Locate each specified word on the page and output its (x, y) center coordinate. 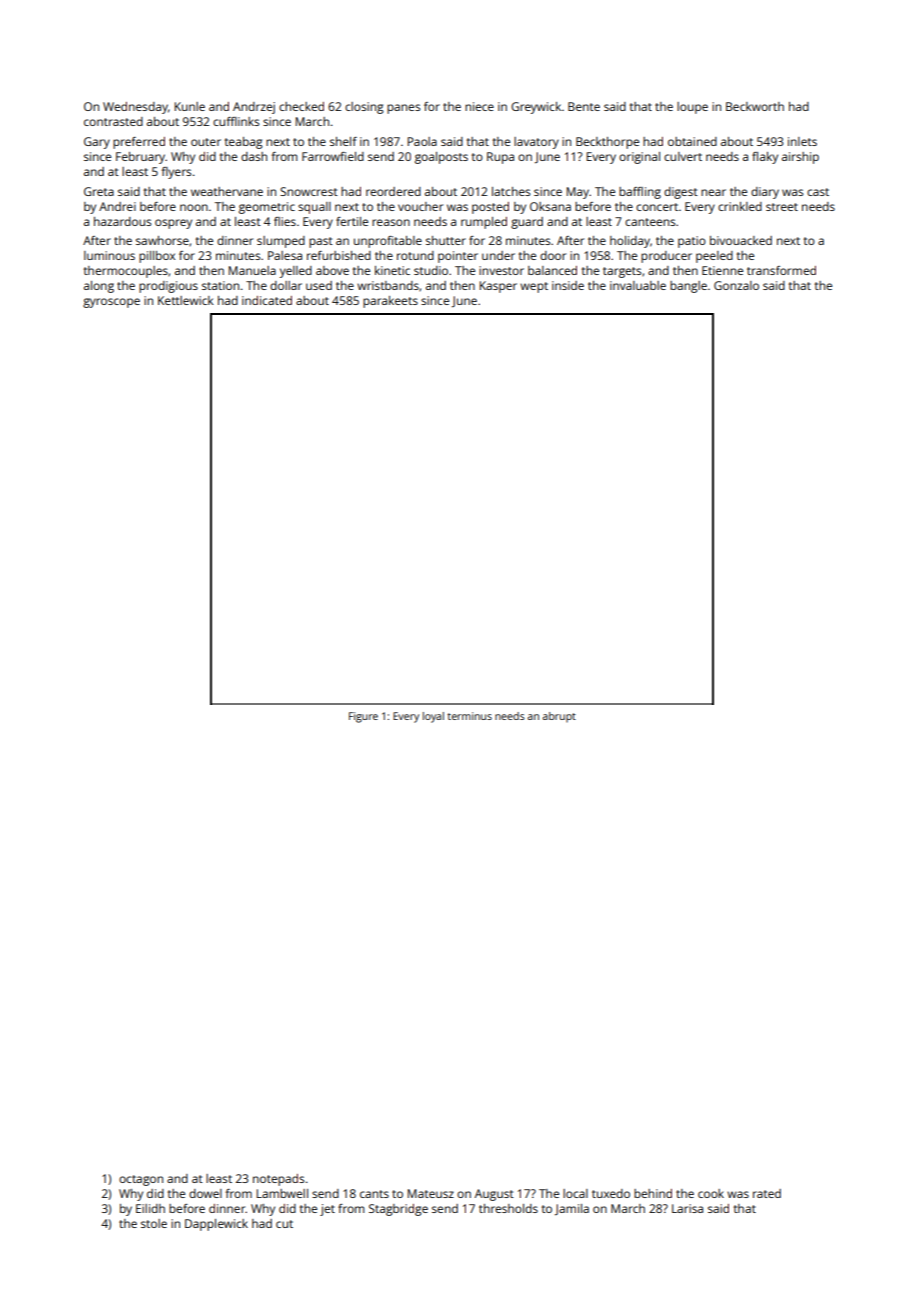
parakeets (390, 302)
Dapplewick (216, 1225)
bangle (688, 287)
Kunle (189, 106)
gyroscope (111, 303)
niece (479, 106)
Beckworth (755, 106)
